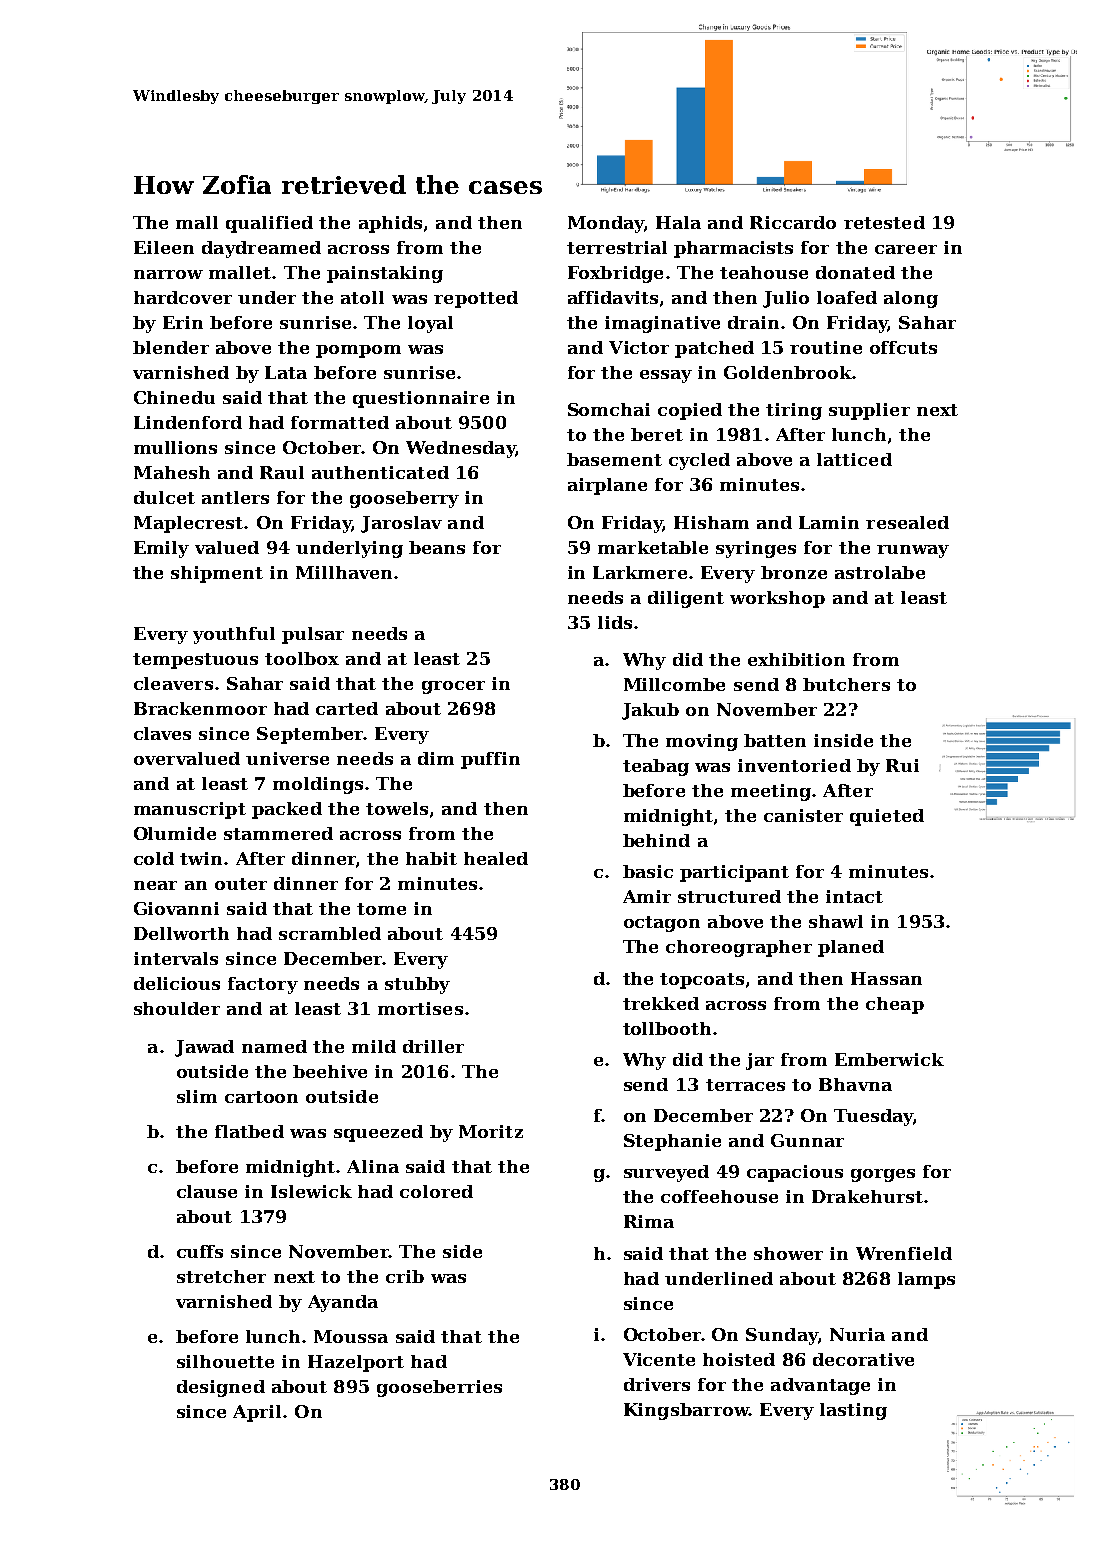 This image has height=1559, width=1098. What do you see at coordinates (204, 1048) in the image?
I see `Jawad` at bounding box center [204, 1048].
